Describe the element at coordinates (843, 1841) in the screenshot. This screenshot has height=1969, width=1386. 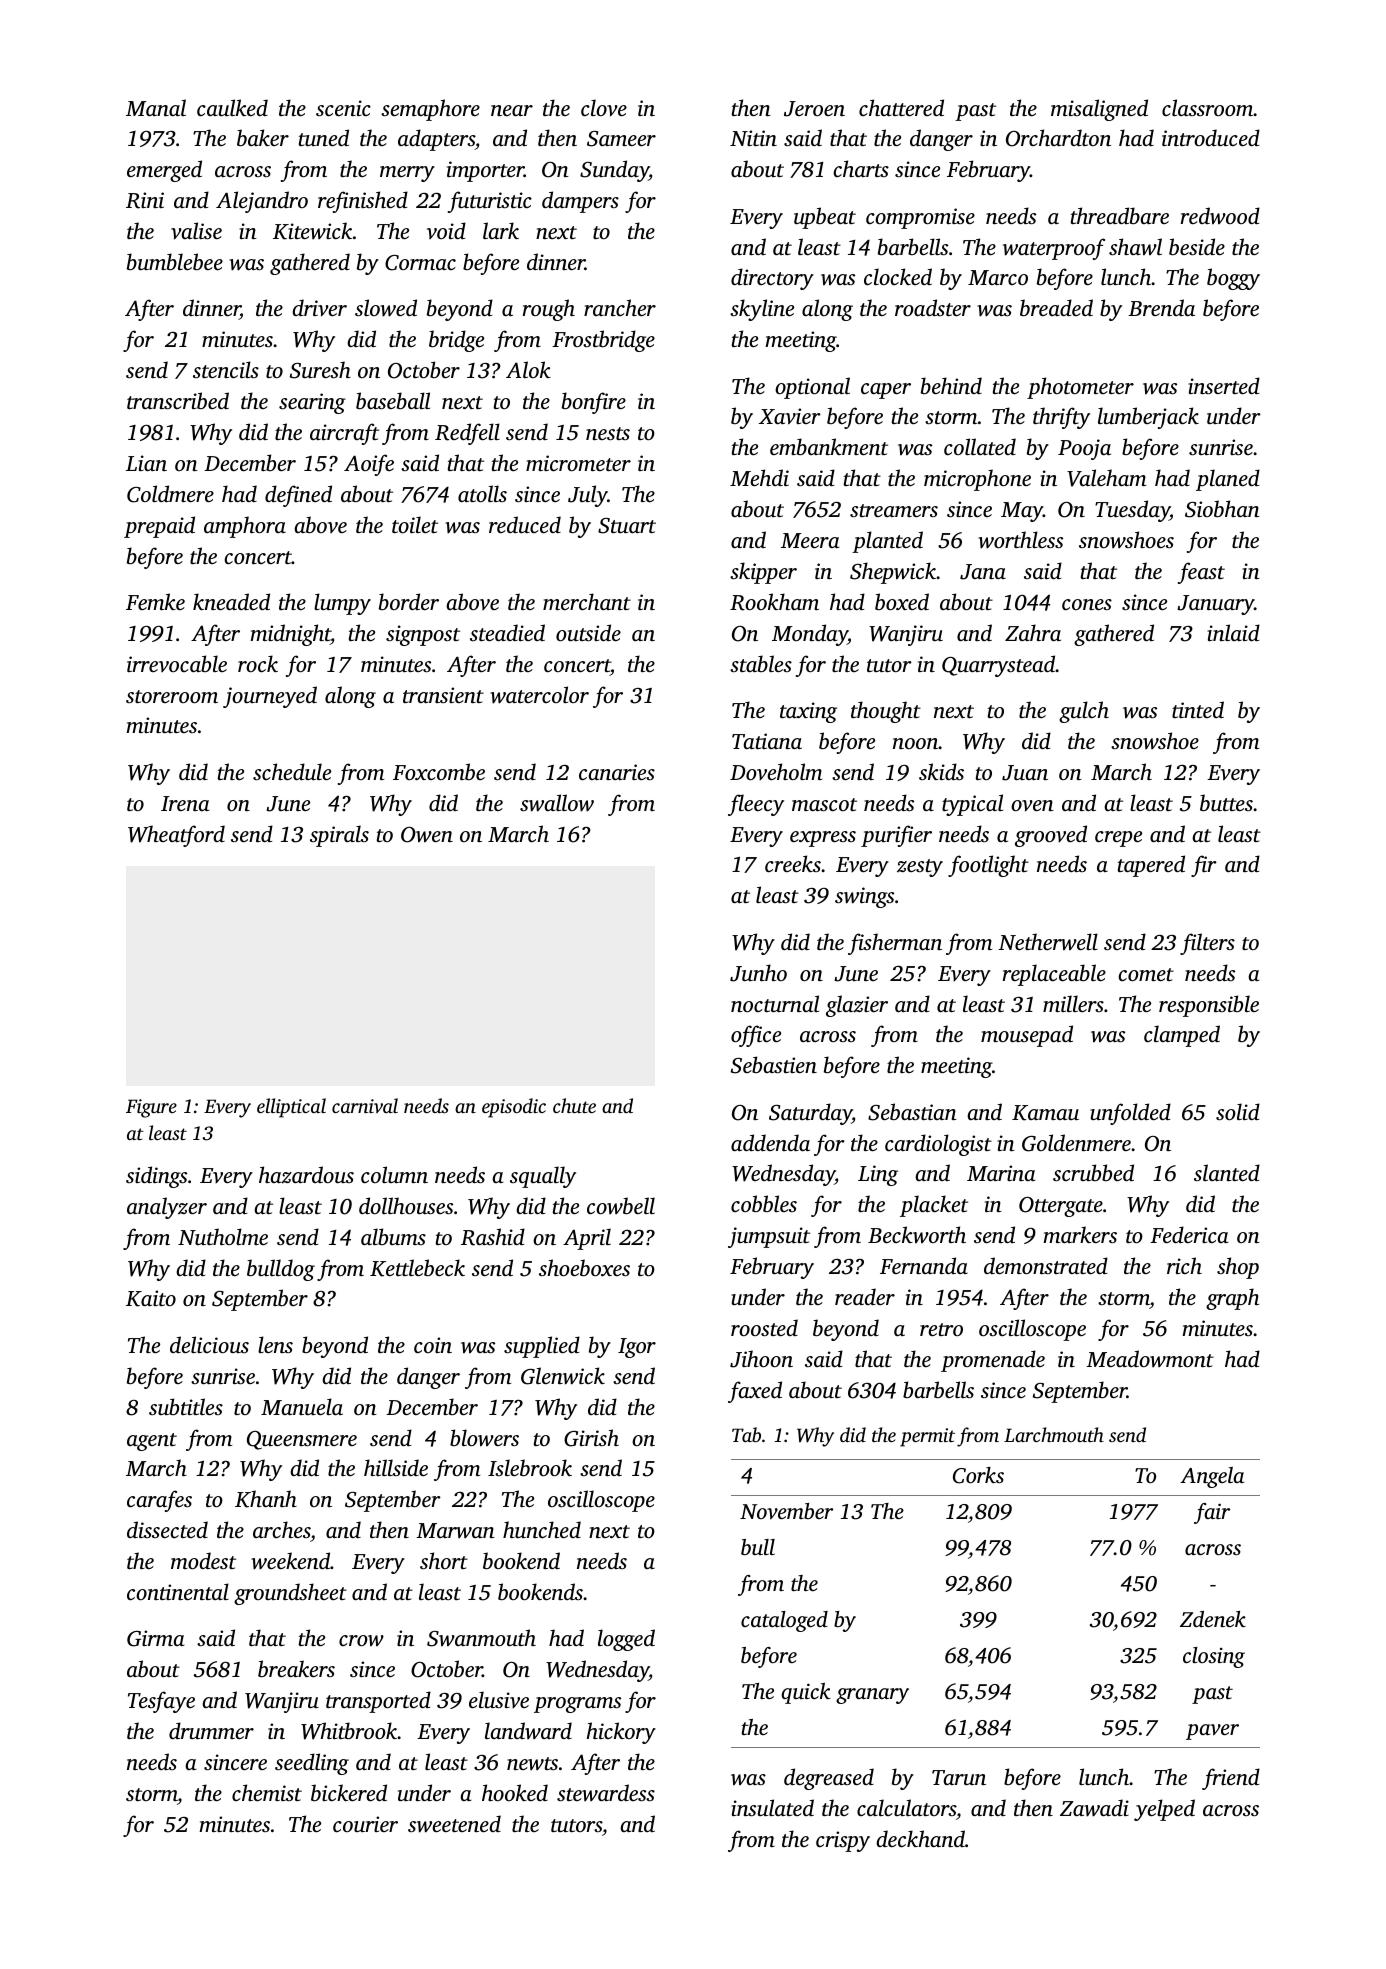
I see `crispy` at that location.
